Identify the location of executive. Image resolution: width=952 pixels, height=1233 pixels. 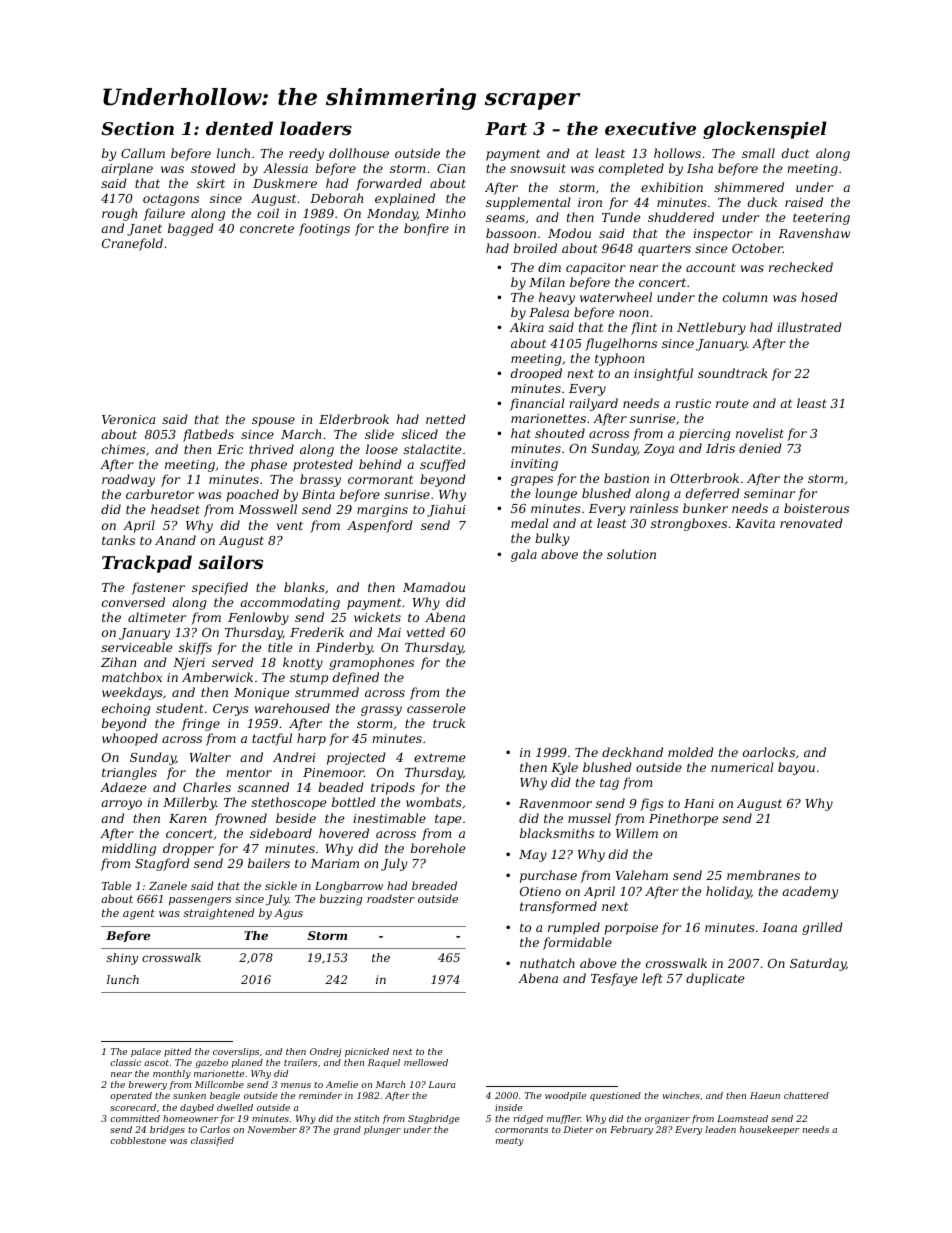
(650, 128).
